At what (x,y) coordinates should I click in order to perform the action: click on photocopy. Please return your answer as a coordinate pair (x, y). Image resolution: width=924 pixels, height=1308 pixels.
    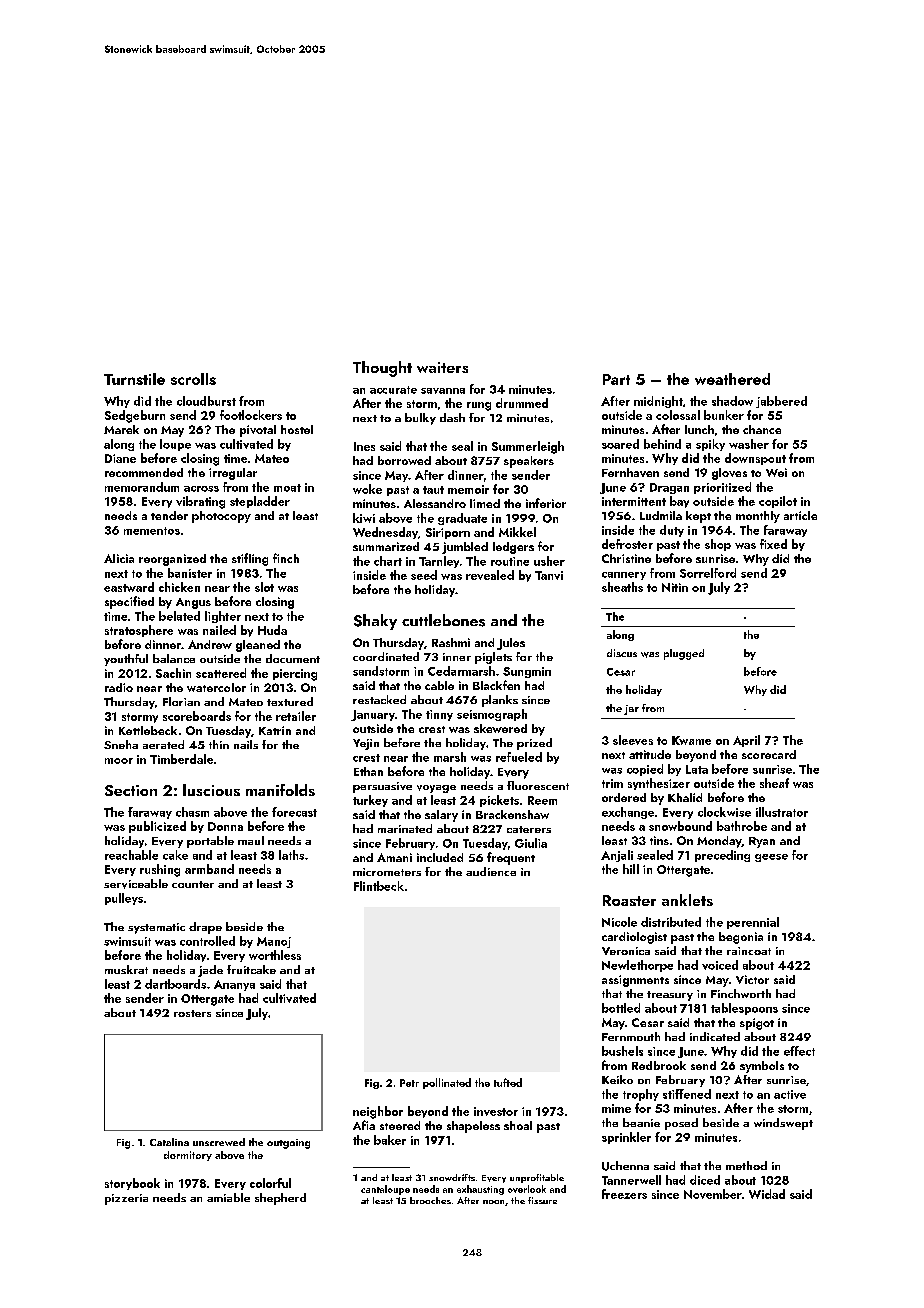
    Looking at the image, I should click on (221, 517).
